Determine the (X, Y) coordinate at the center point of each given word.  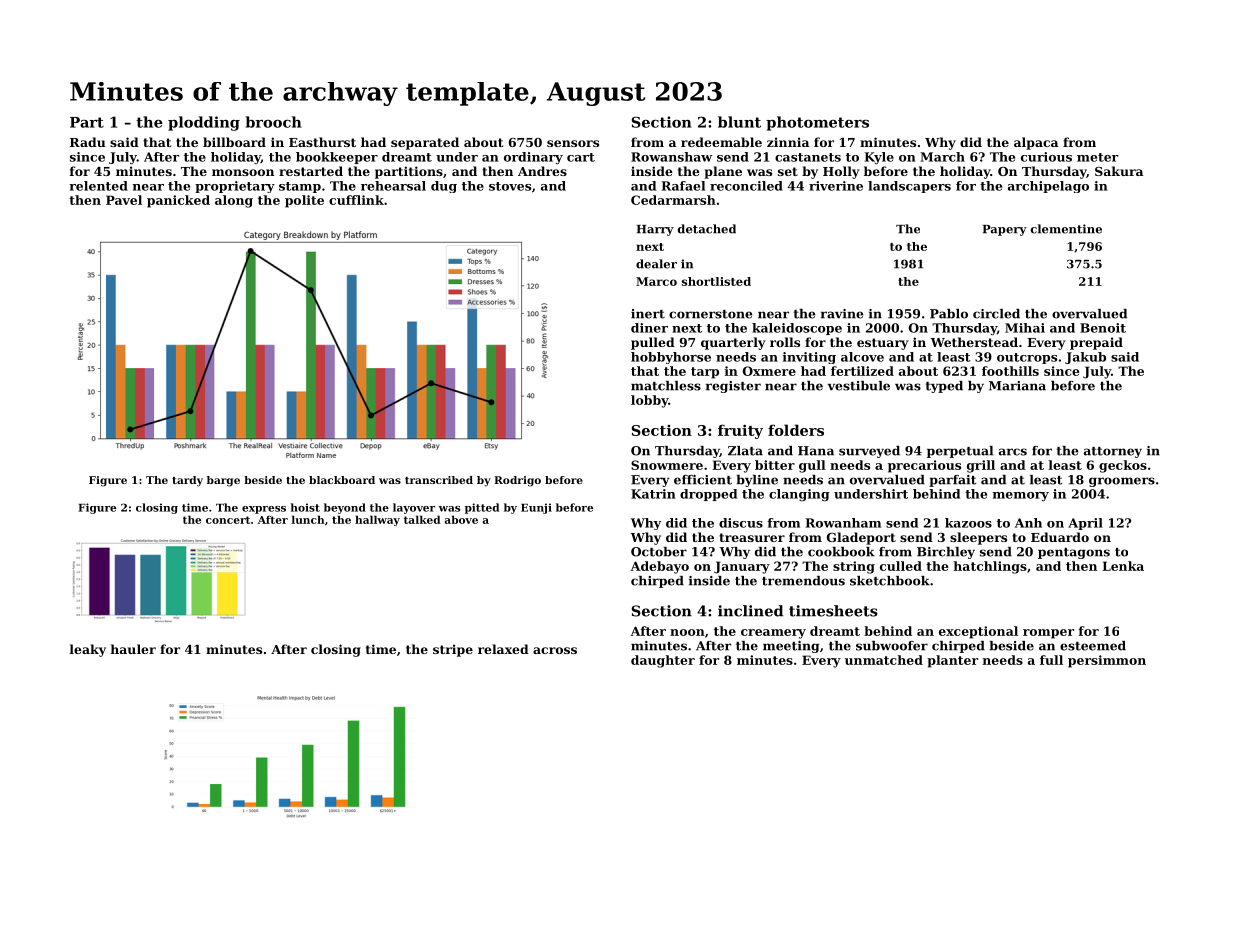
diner (649, 328)
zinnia (788, 142)
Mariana (1017, 386)
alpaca (1036, 143)
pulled (653, 343)
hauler (133, 649)
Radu (88, 142)
